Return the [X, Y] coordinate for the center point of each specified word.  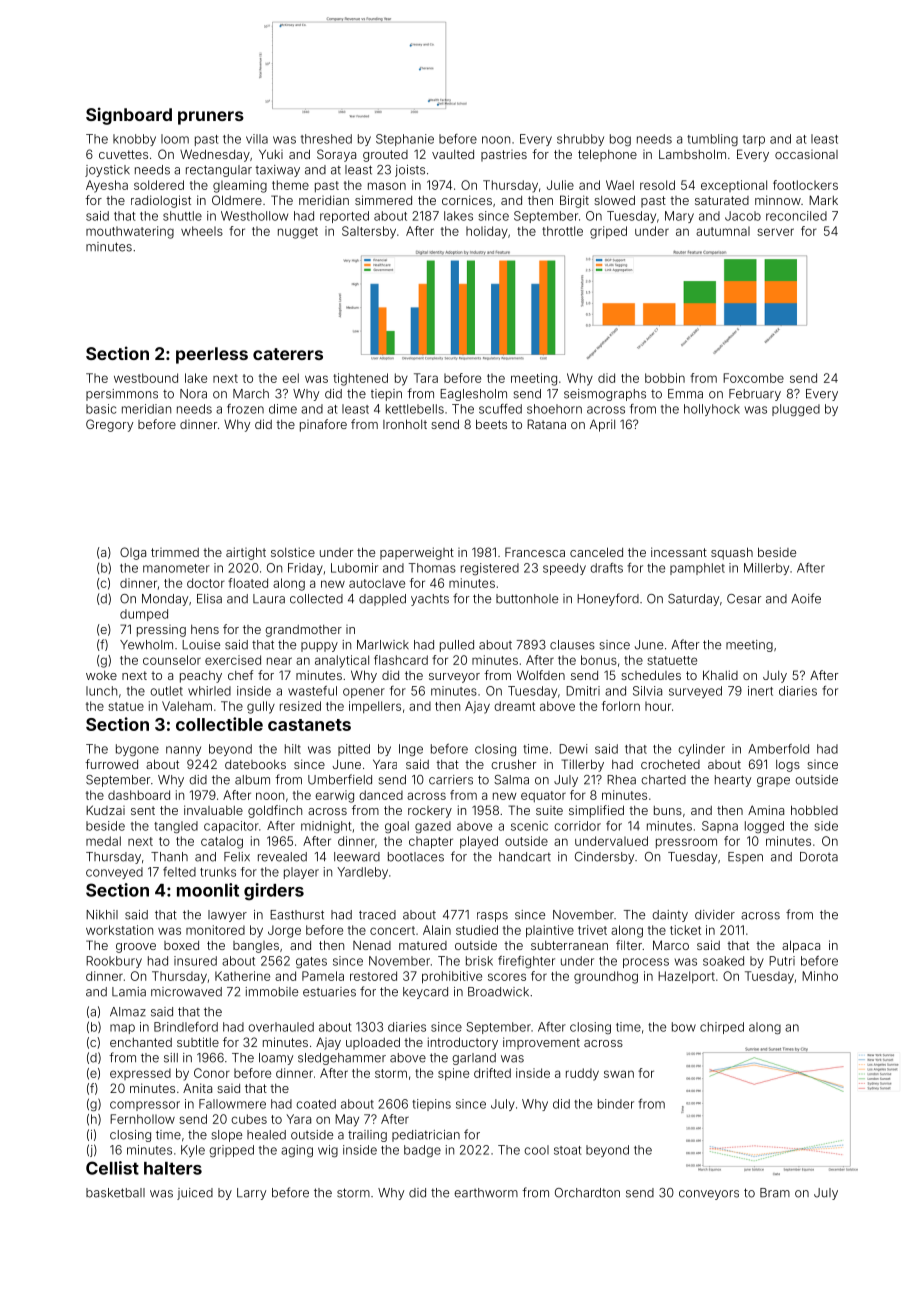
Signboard [129, 116]
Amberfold [778, 749]
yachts [430, 600]
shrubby [580, 140]
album [252, 780]
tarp [754, 140]
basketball [115, 1193]
